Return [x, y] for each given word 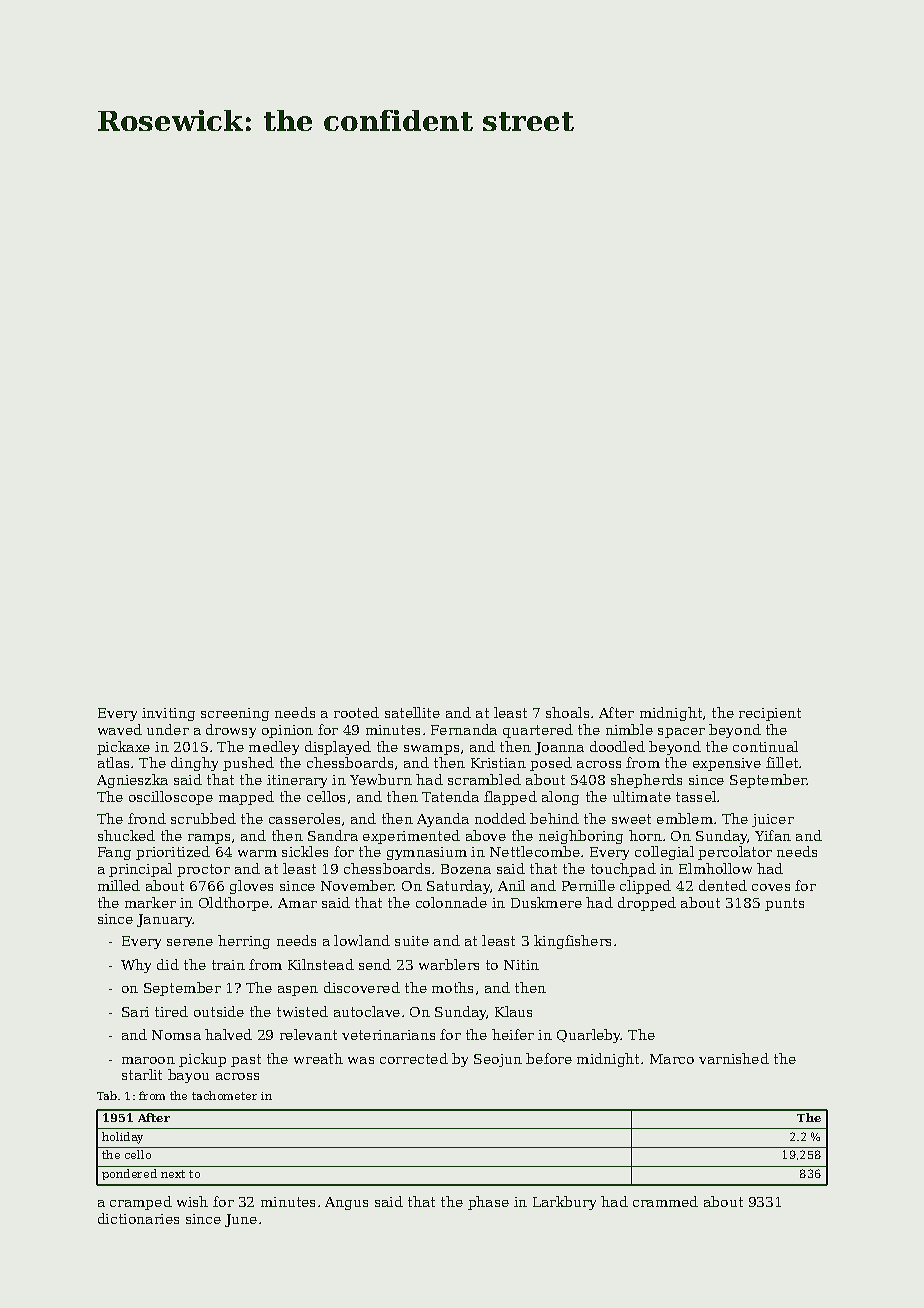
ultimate [642, 796]
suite [412, 941]
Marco [672, 1059]
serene [190, 942]
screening [235, 714]
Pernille [588, 885]
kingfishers [572, 942]
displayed [338, 748]
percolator [735, 853]
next [173, 1174]
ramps [209, 839]
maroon [148, 1060]
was [361, 1060]
